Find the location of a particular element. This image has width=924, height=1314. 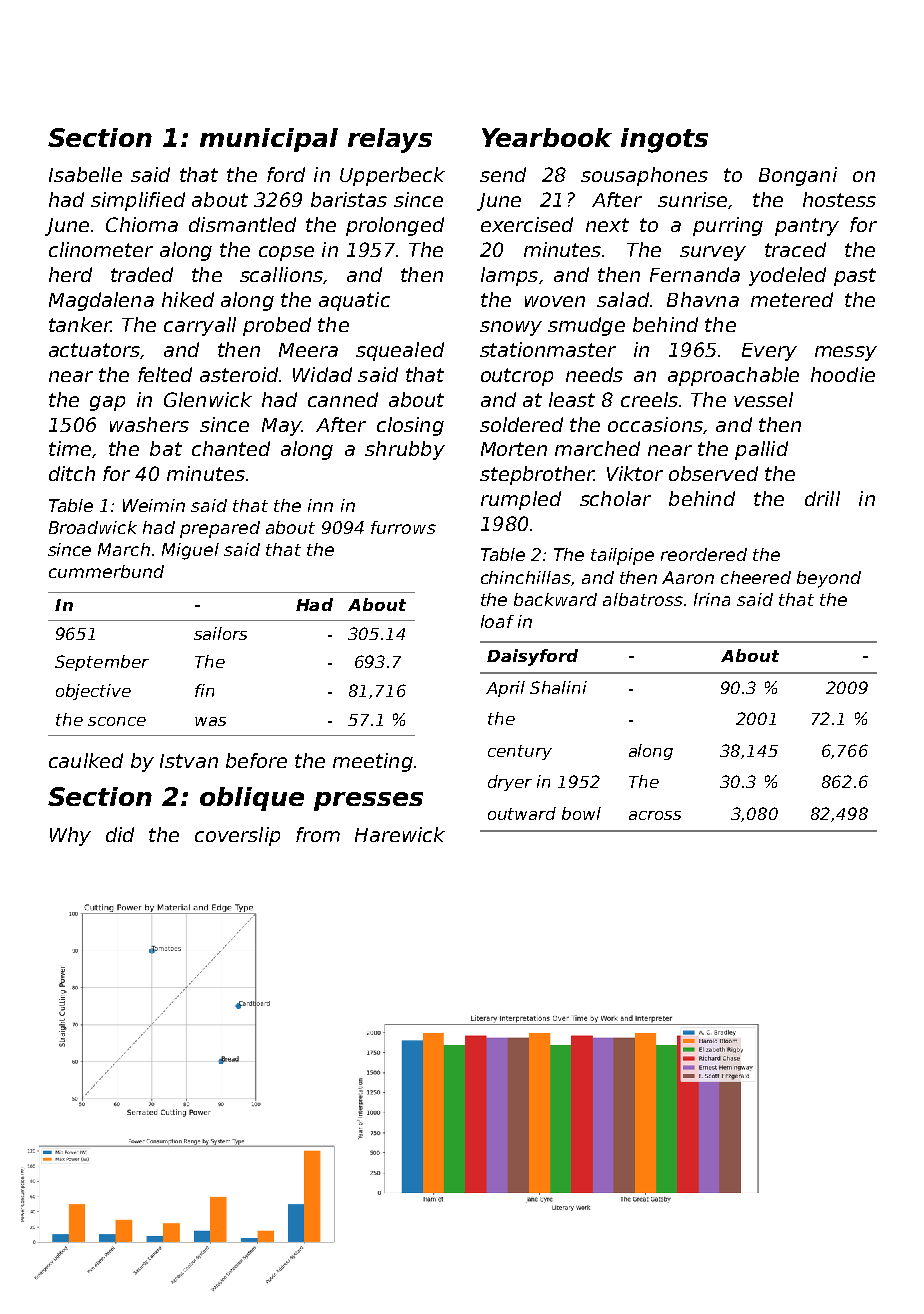

sailors is located at coordinates (220, 633).
